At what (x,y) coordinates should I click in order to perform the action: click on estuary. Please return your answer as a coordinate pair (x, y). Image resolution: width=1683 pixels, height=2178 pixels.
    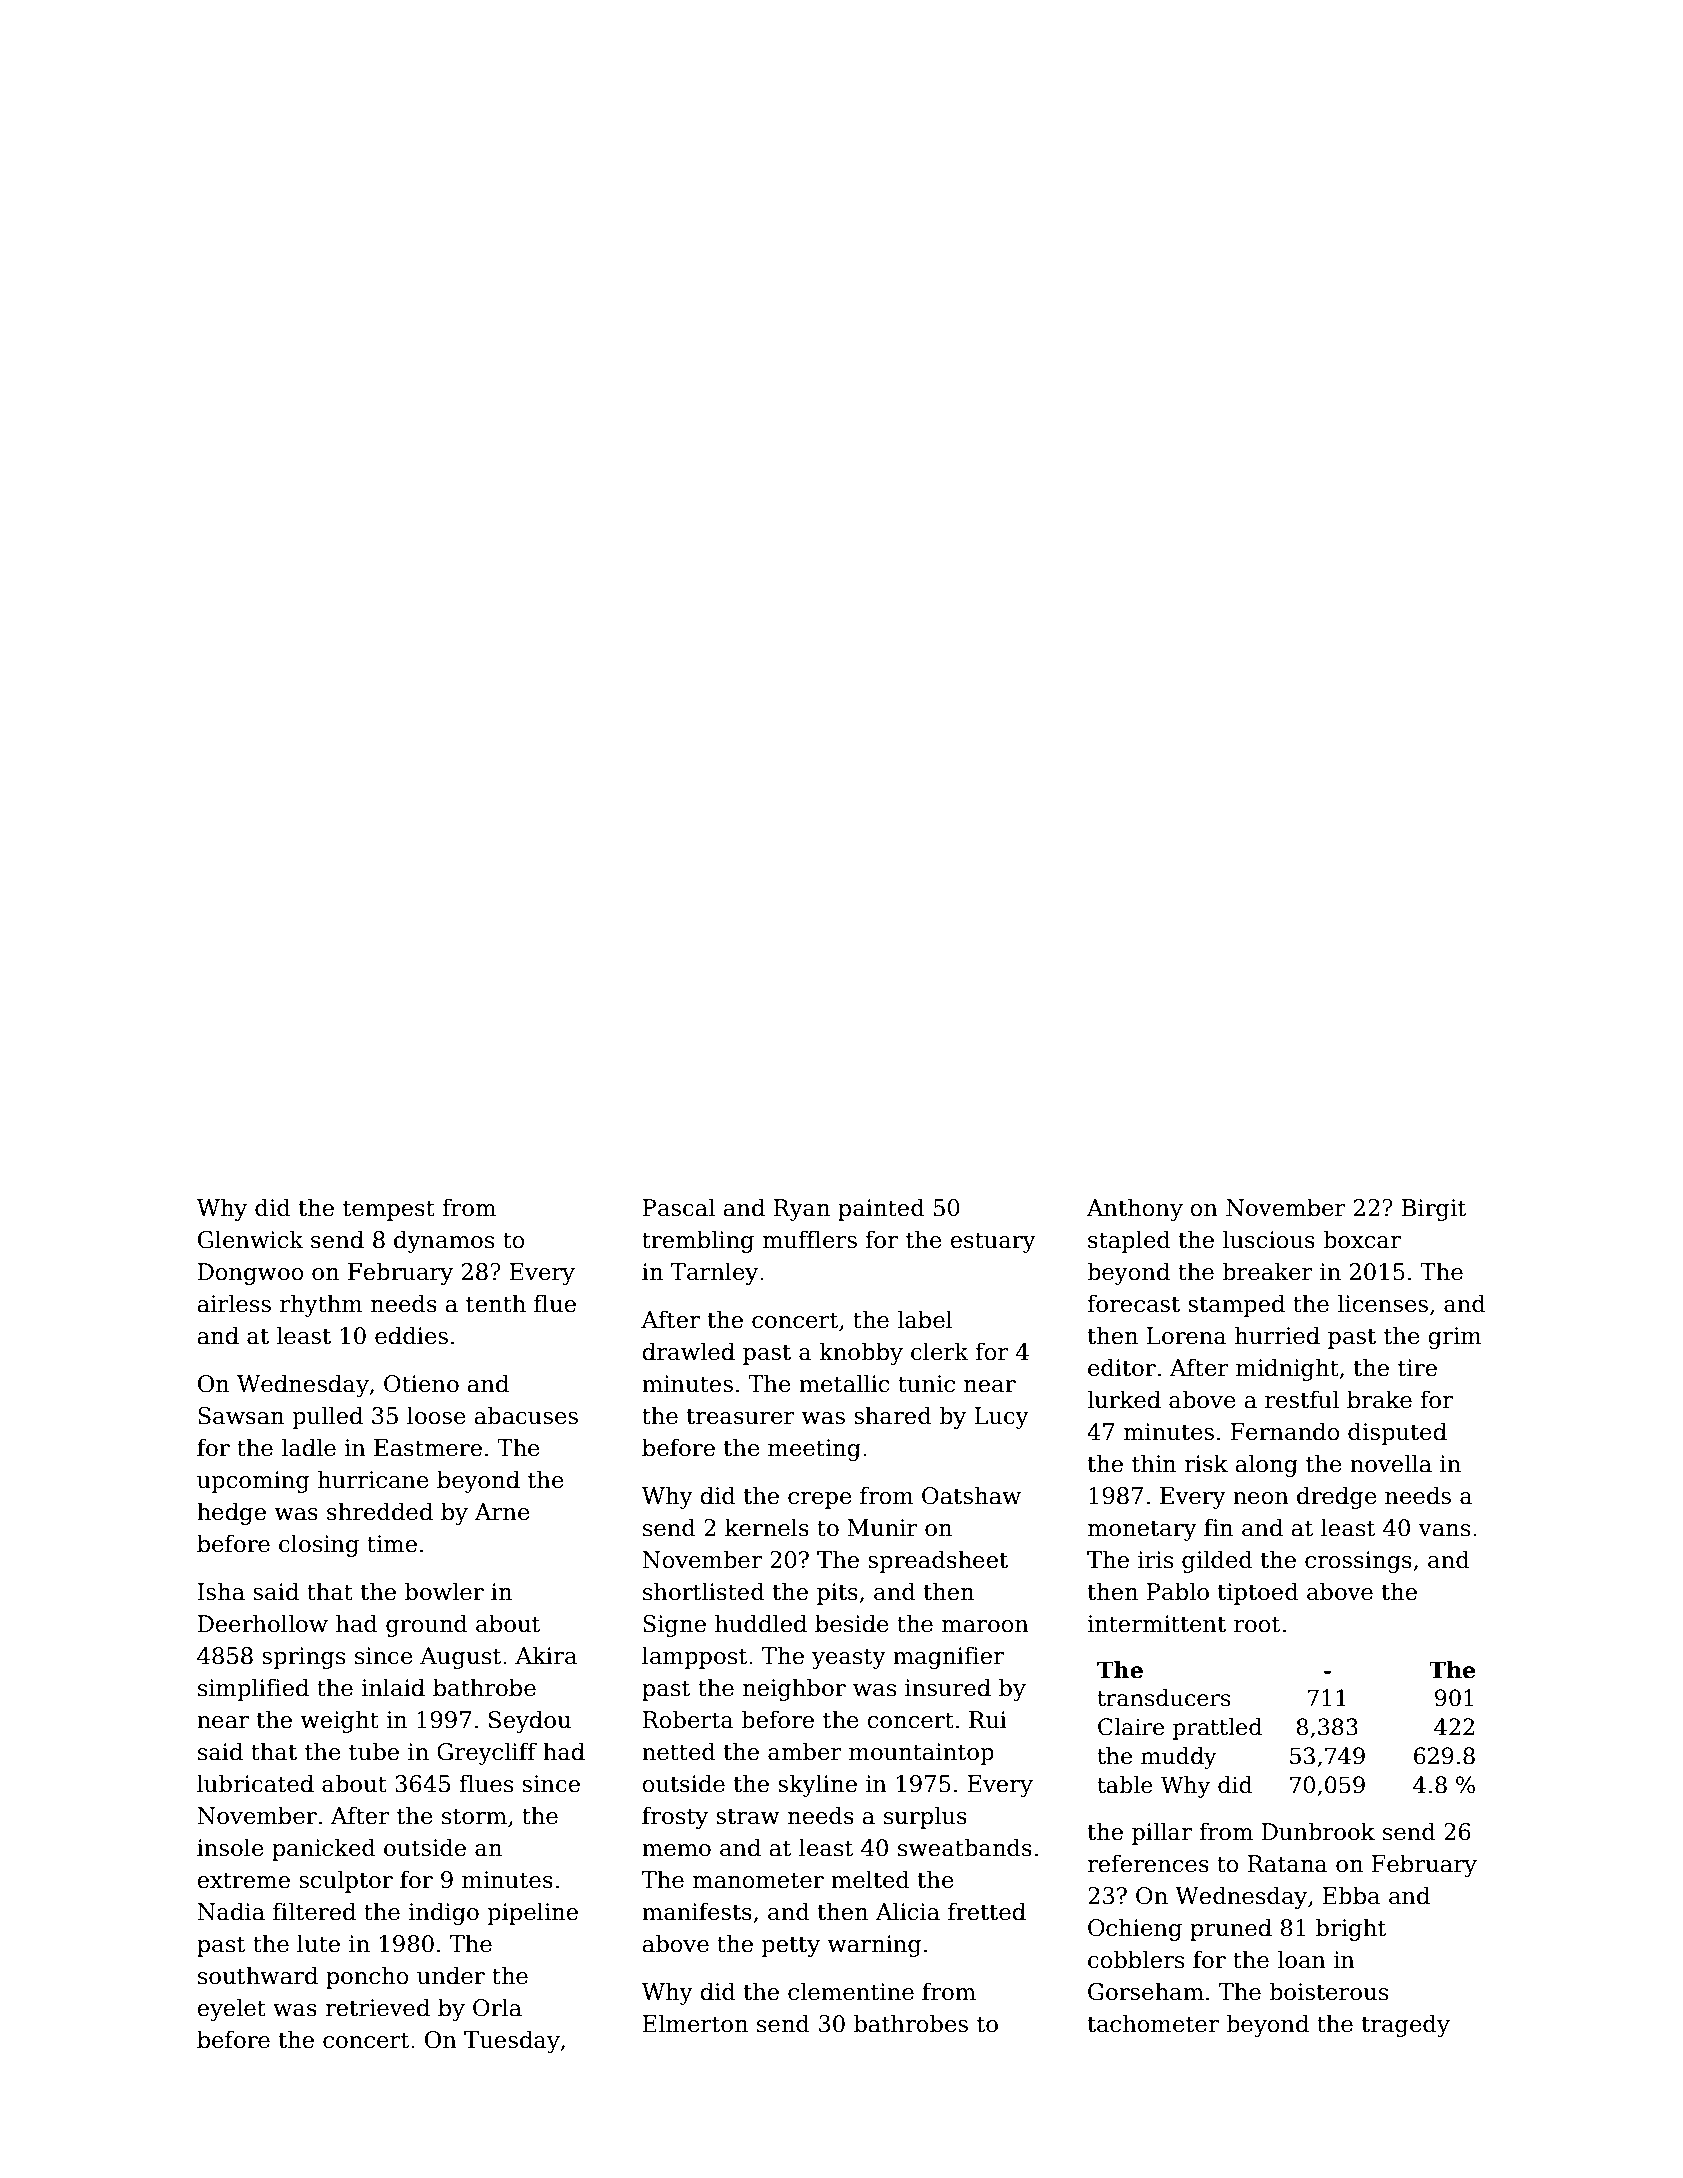
    Looking at the image, I should click on (993, 1242).
